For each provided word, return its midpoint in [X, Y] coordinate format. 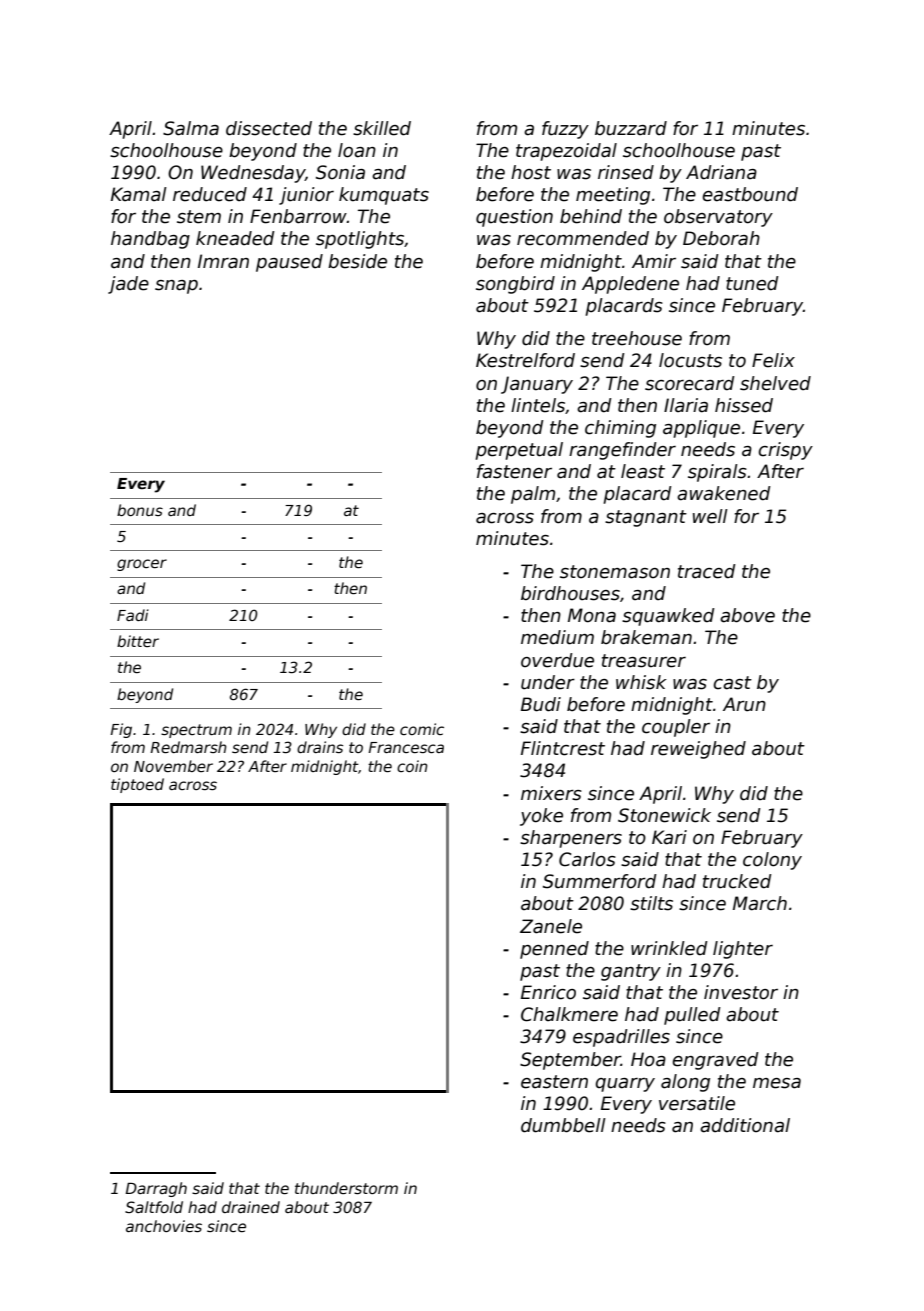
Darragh [156, 1189]
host [531, 172]
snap [176, 287]
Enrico [548, 992]
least [643, 471]
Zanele [551, 926]
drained [251, 1207]
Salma [191, 128]
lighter [743, 950]
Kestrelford [525, 360]
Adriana [721, 172]
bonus [140, 510]
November [173, 766]
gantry [631, 972]
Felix [773, 360]
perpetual [519, 451]
